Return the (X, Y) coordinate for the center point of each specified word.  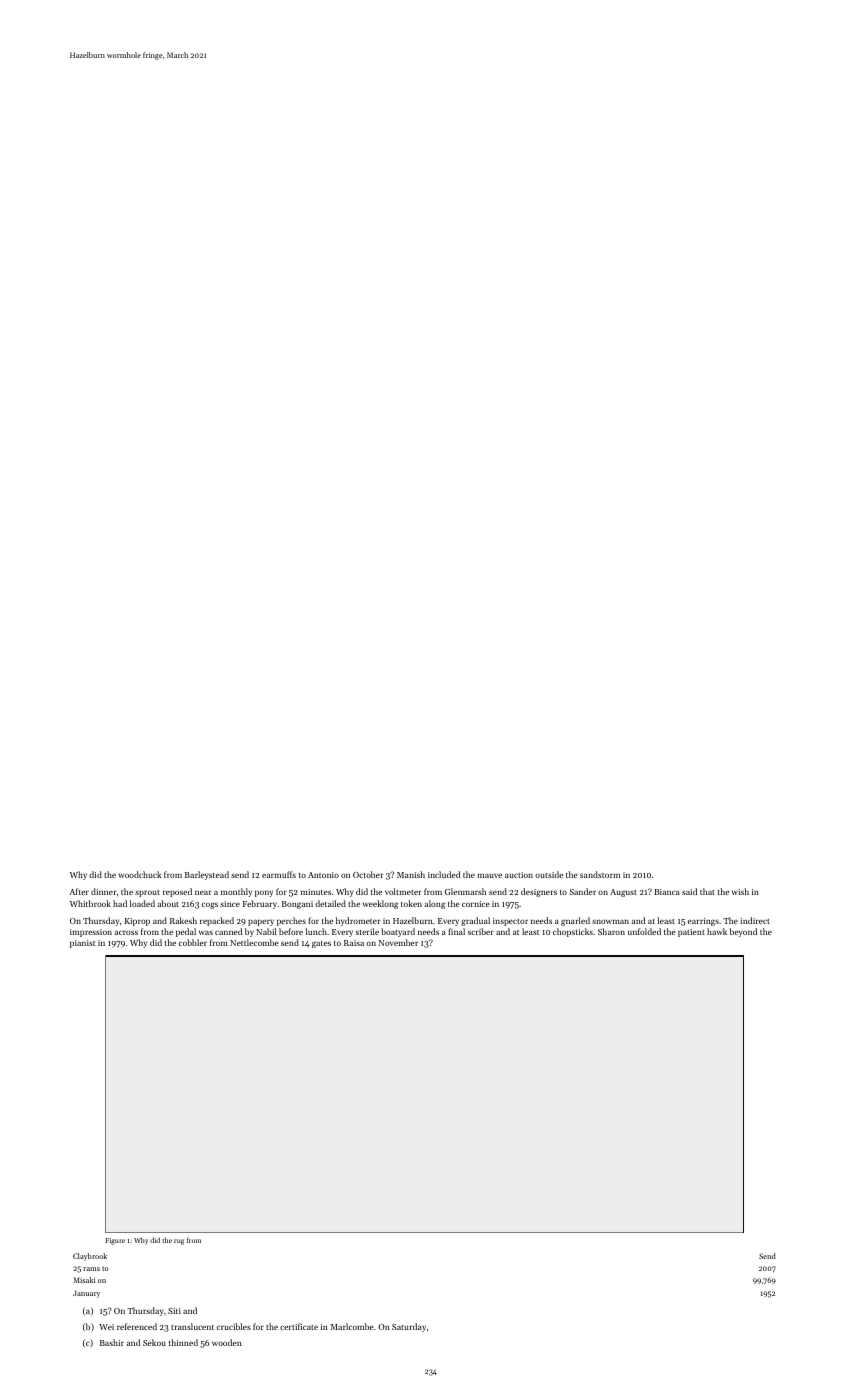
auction (519, 875)
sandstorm (600, 874)
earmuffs (279, 874)
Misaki (84, 1280)
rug (179, 1242)
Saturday (409, 1327)
